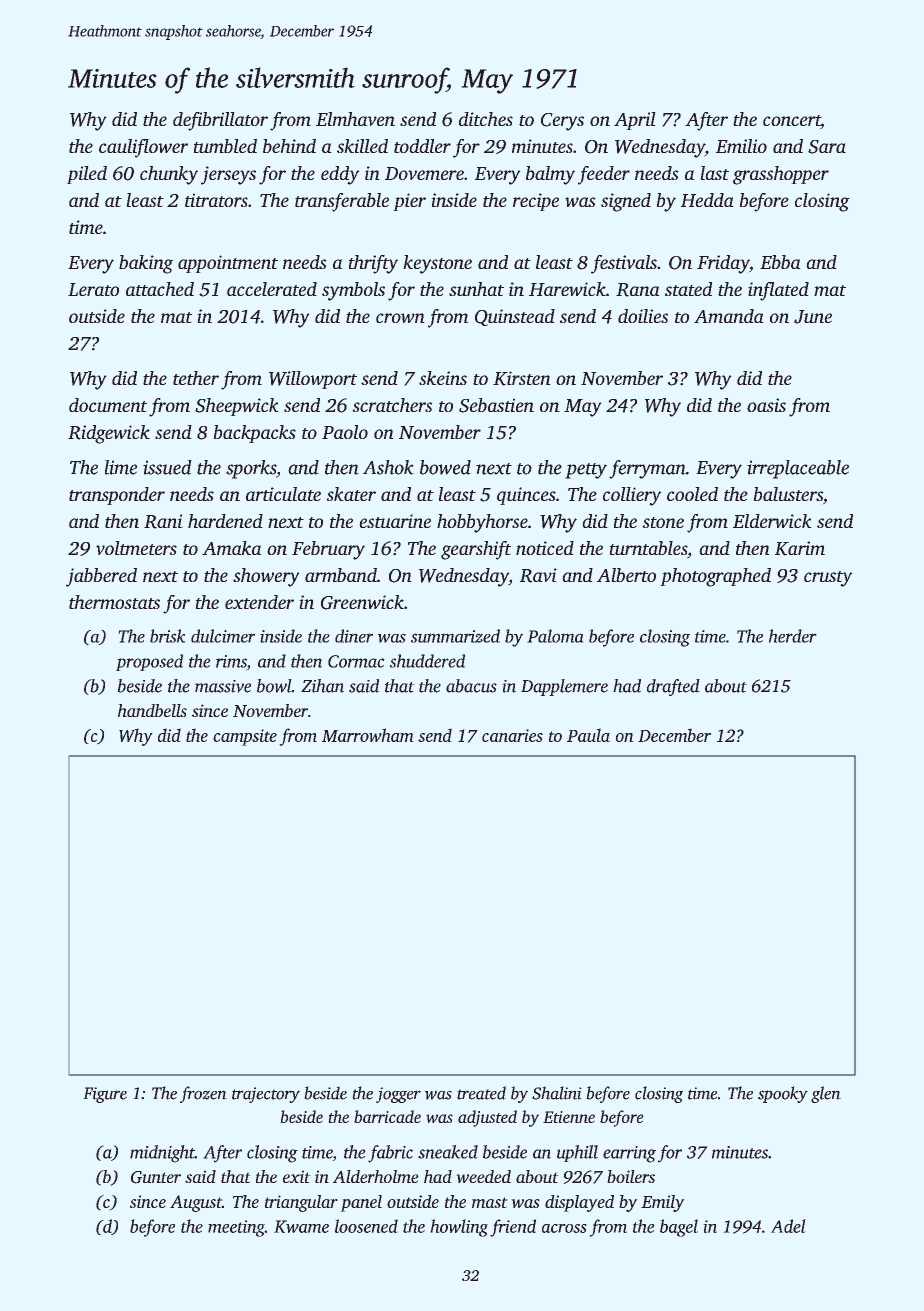  What do you see at coordinates (783, 1094) in the image?
I see `spooky` at bounding box center [783, 1094].
